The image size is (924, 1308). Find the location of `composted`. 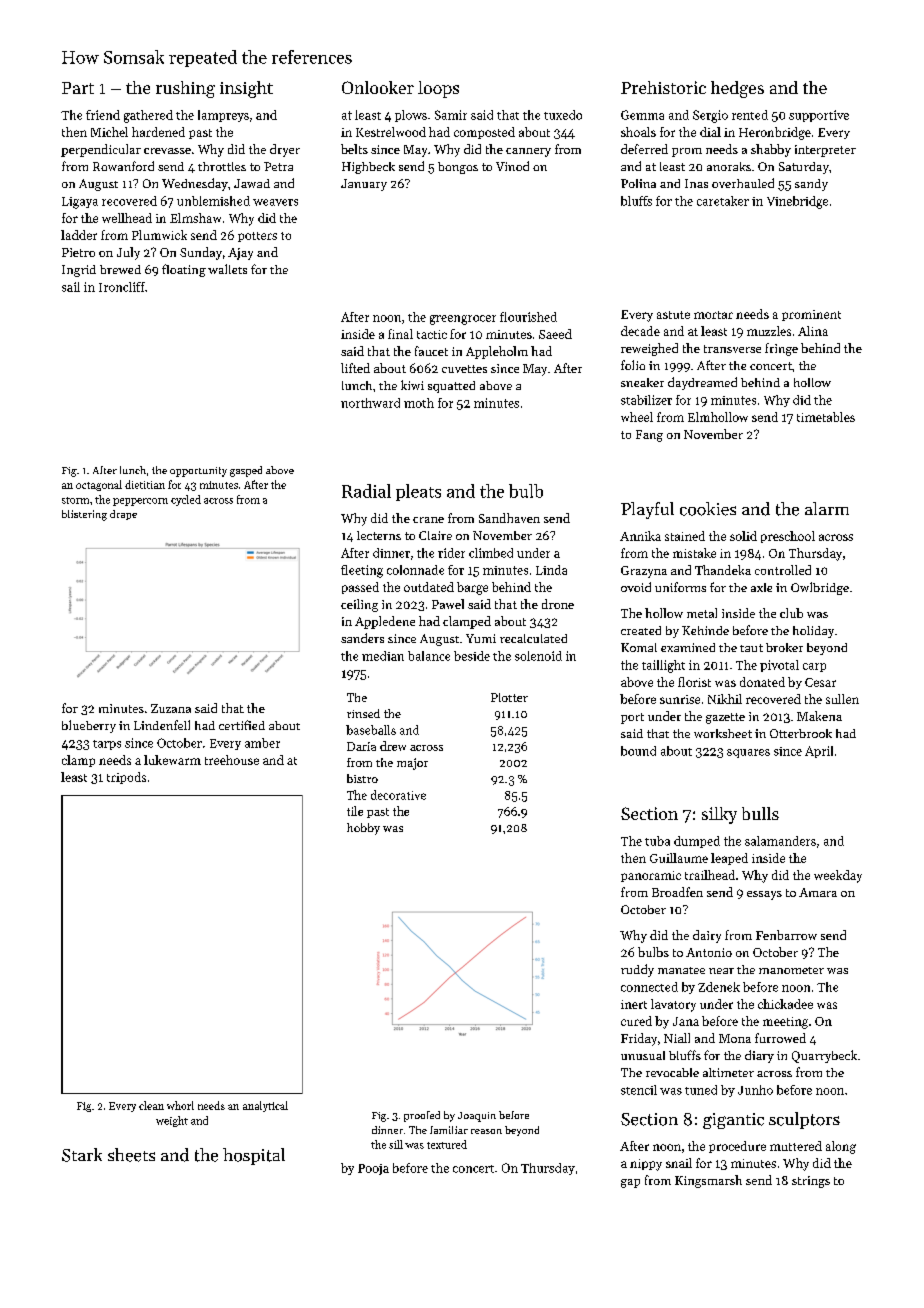

composted is located at coordinates (484, 133).
